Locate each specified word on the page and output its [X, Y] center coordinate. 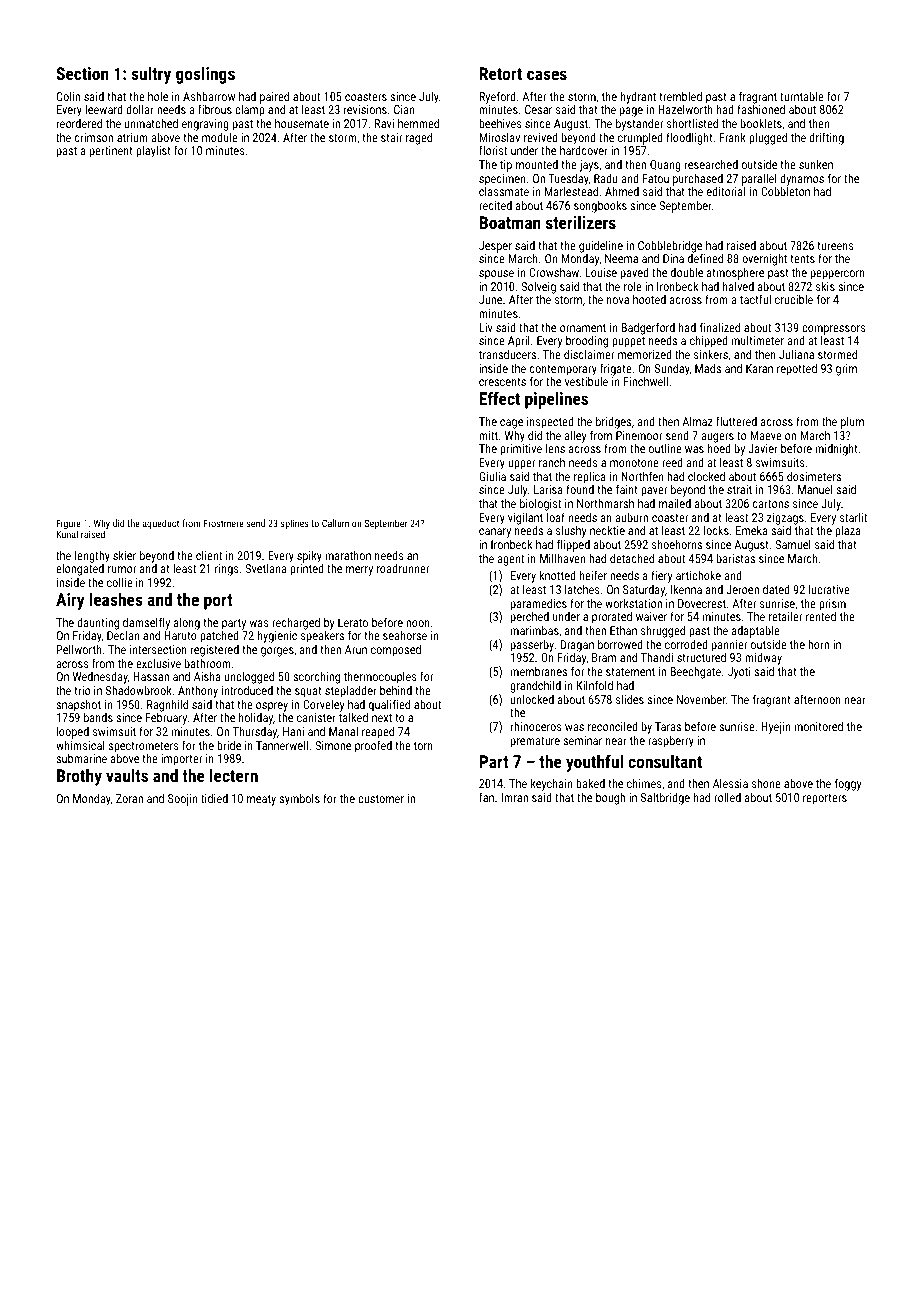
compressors [834, 330]
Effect [500, 398]
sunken [816, 164]
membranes [539, 671]
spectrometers [143, 748]
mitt [488, 435]
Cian [404, 109]
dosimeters [814, 476]
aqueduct [161, 524]
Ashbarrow [209, 96]
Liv [485, 327]
